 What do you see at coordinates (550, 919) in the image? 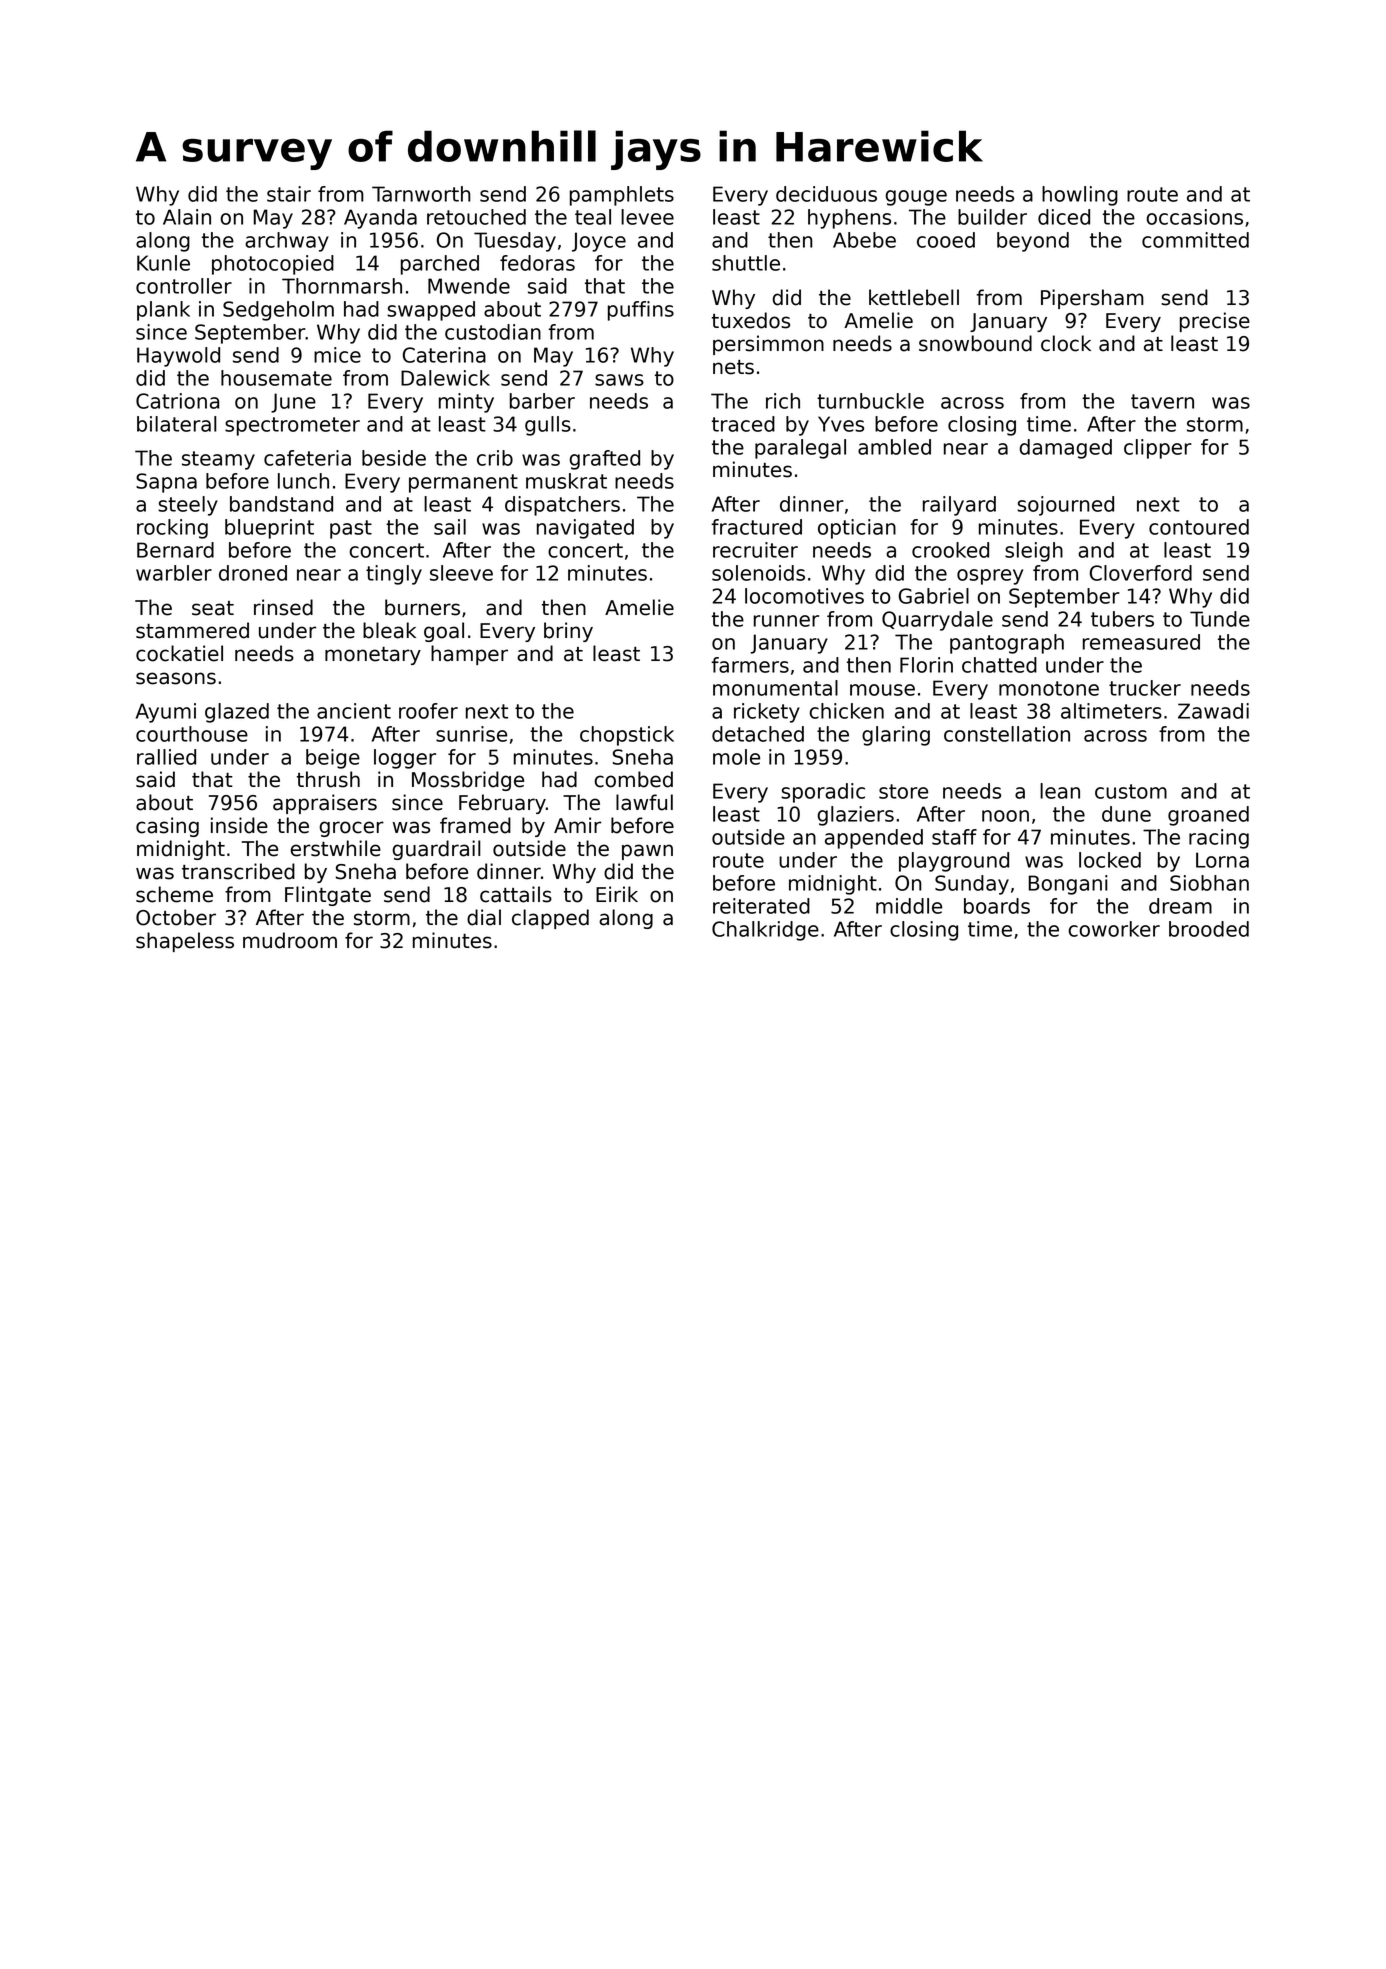
I see `clapped` at bounding box center [550, 919].
